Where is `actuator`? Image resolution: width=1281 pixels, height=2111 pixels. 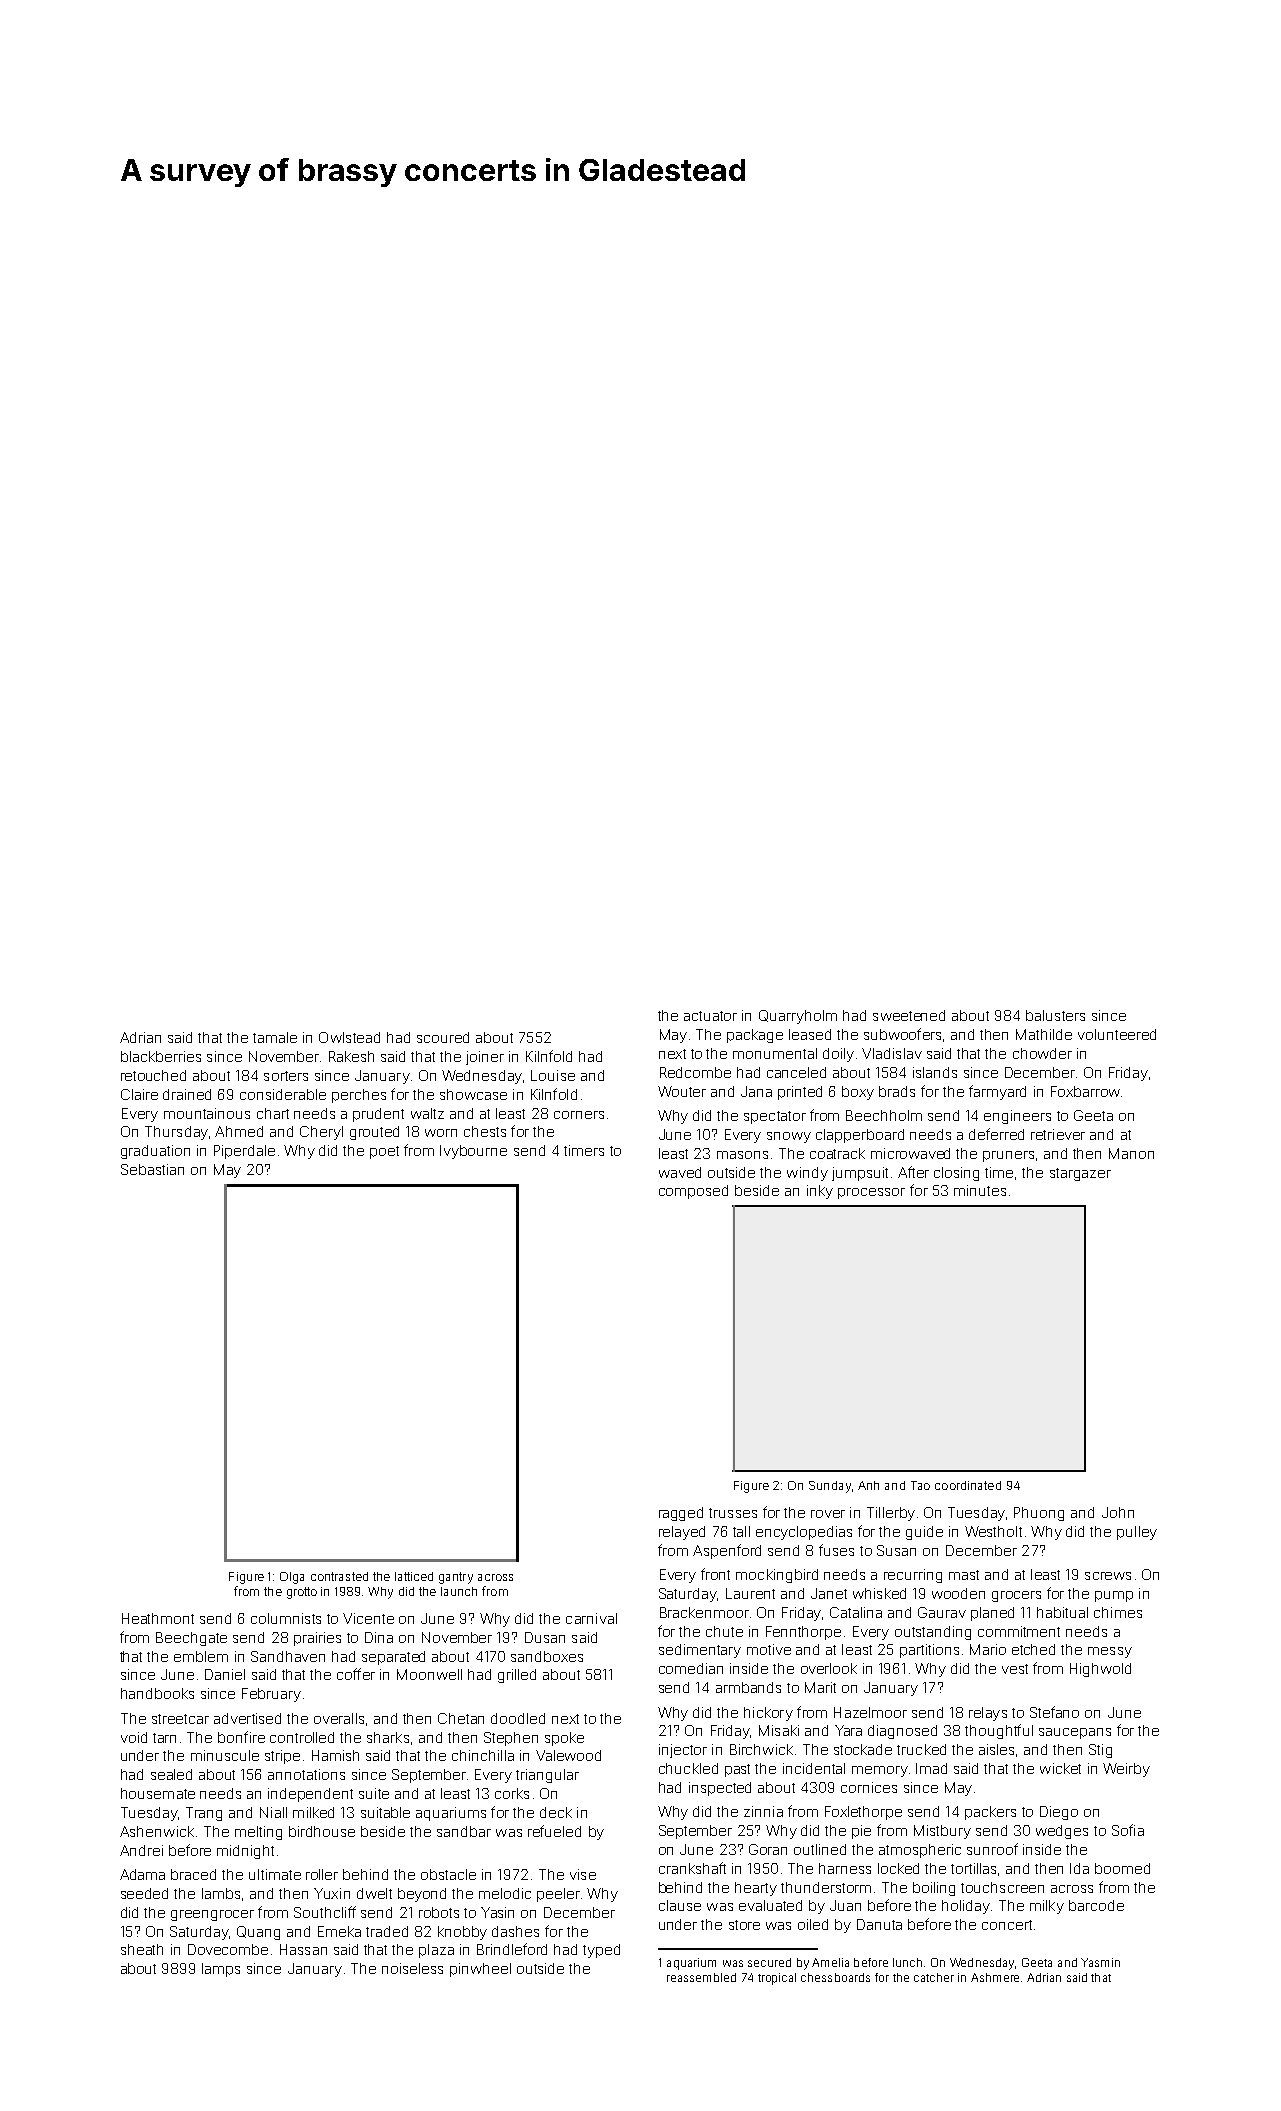 actuator is located at coordinates (710, 1016).
